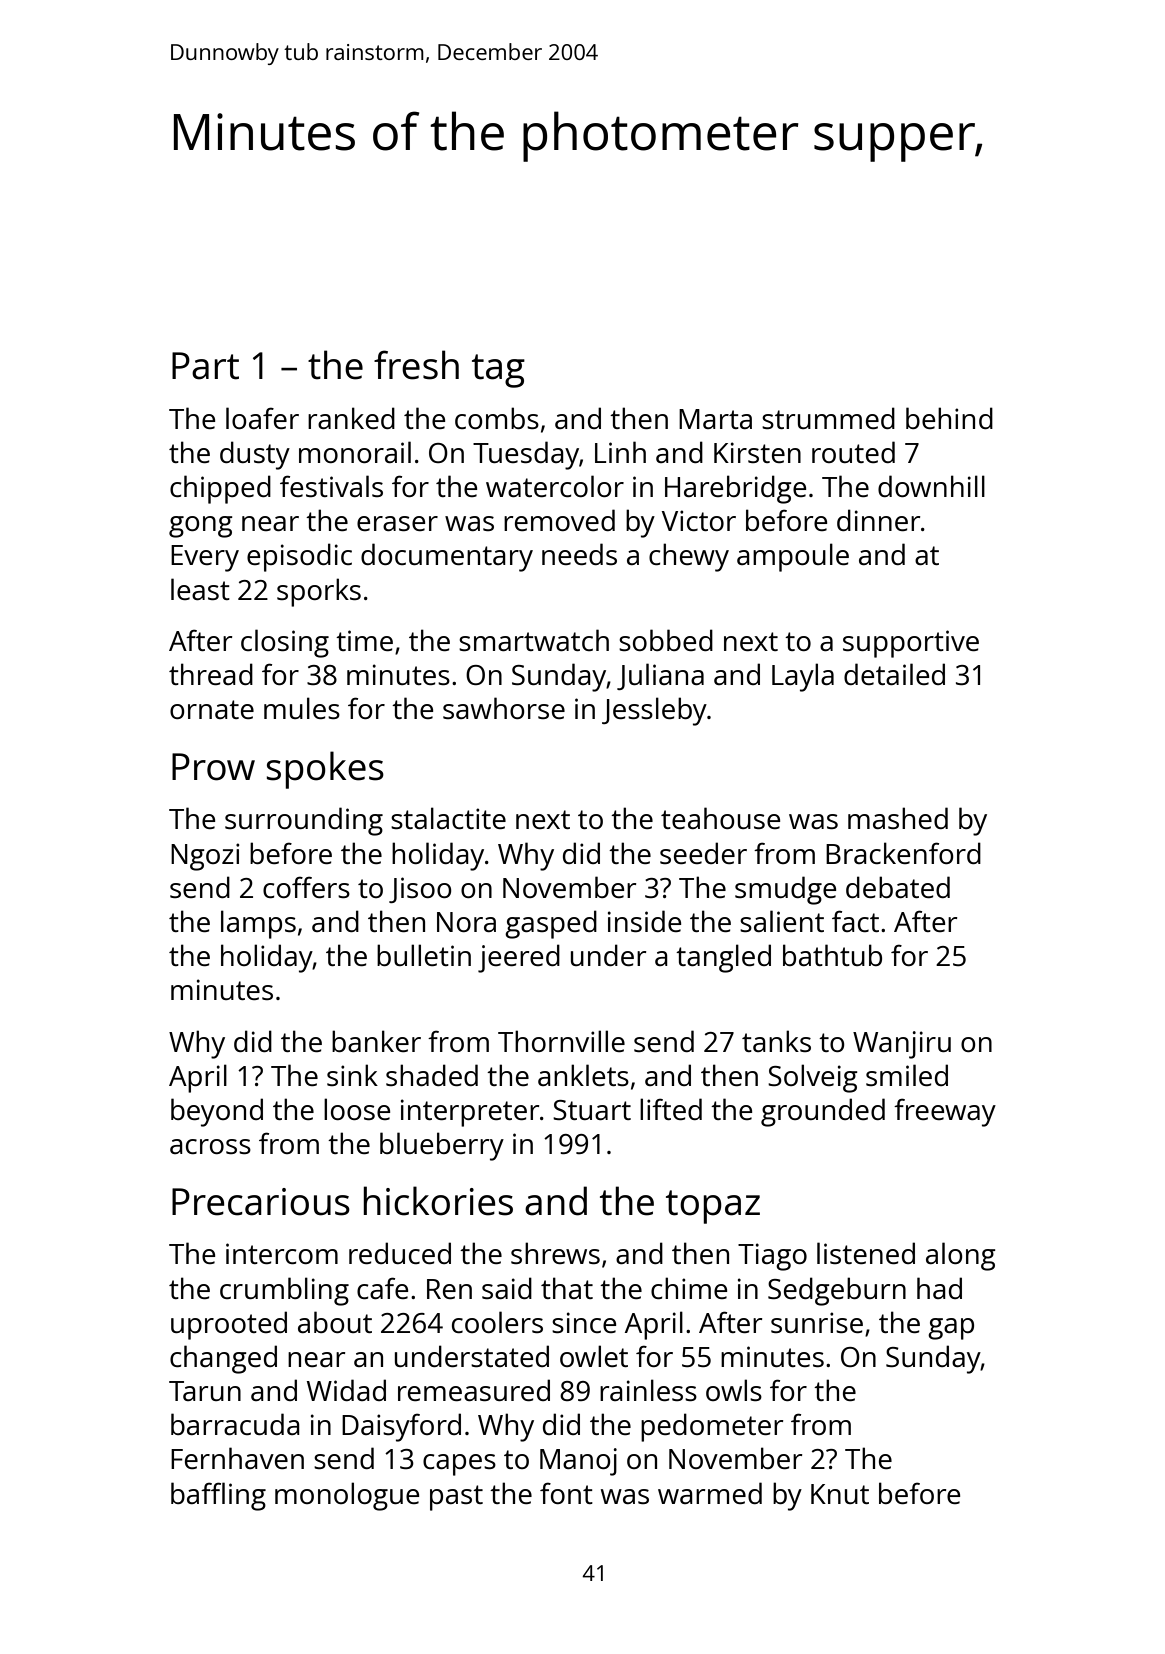 Image resolution: width=1165 pixels, height=1654 pixels. What do you see at coordinates (217, 1112) in the screenshot?
I see `beyond` at bounding box center [217, 1112].
